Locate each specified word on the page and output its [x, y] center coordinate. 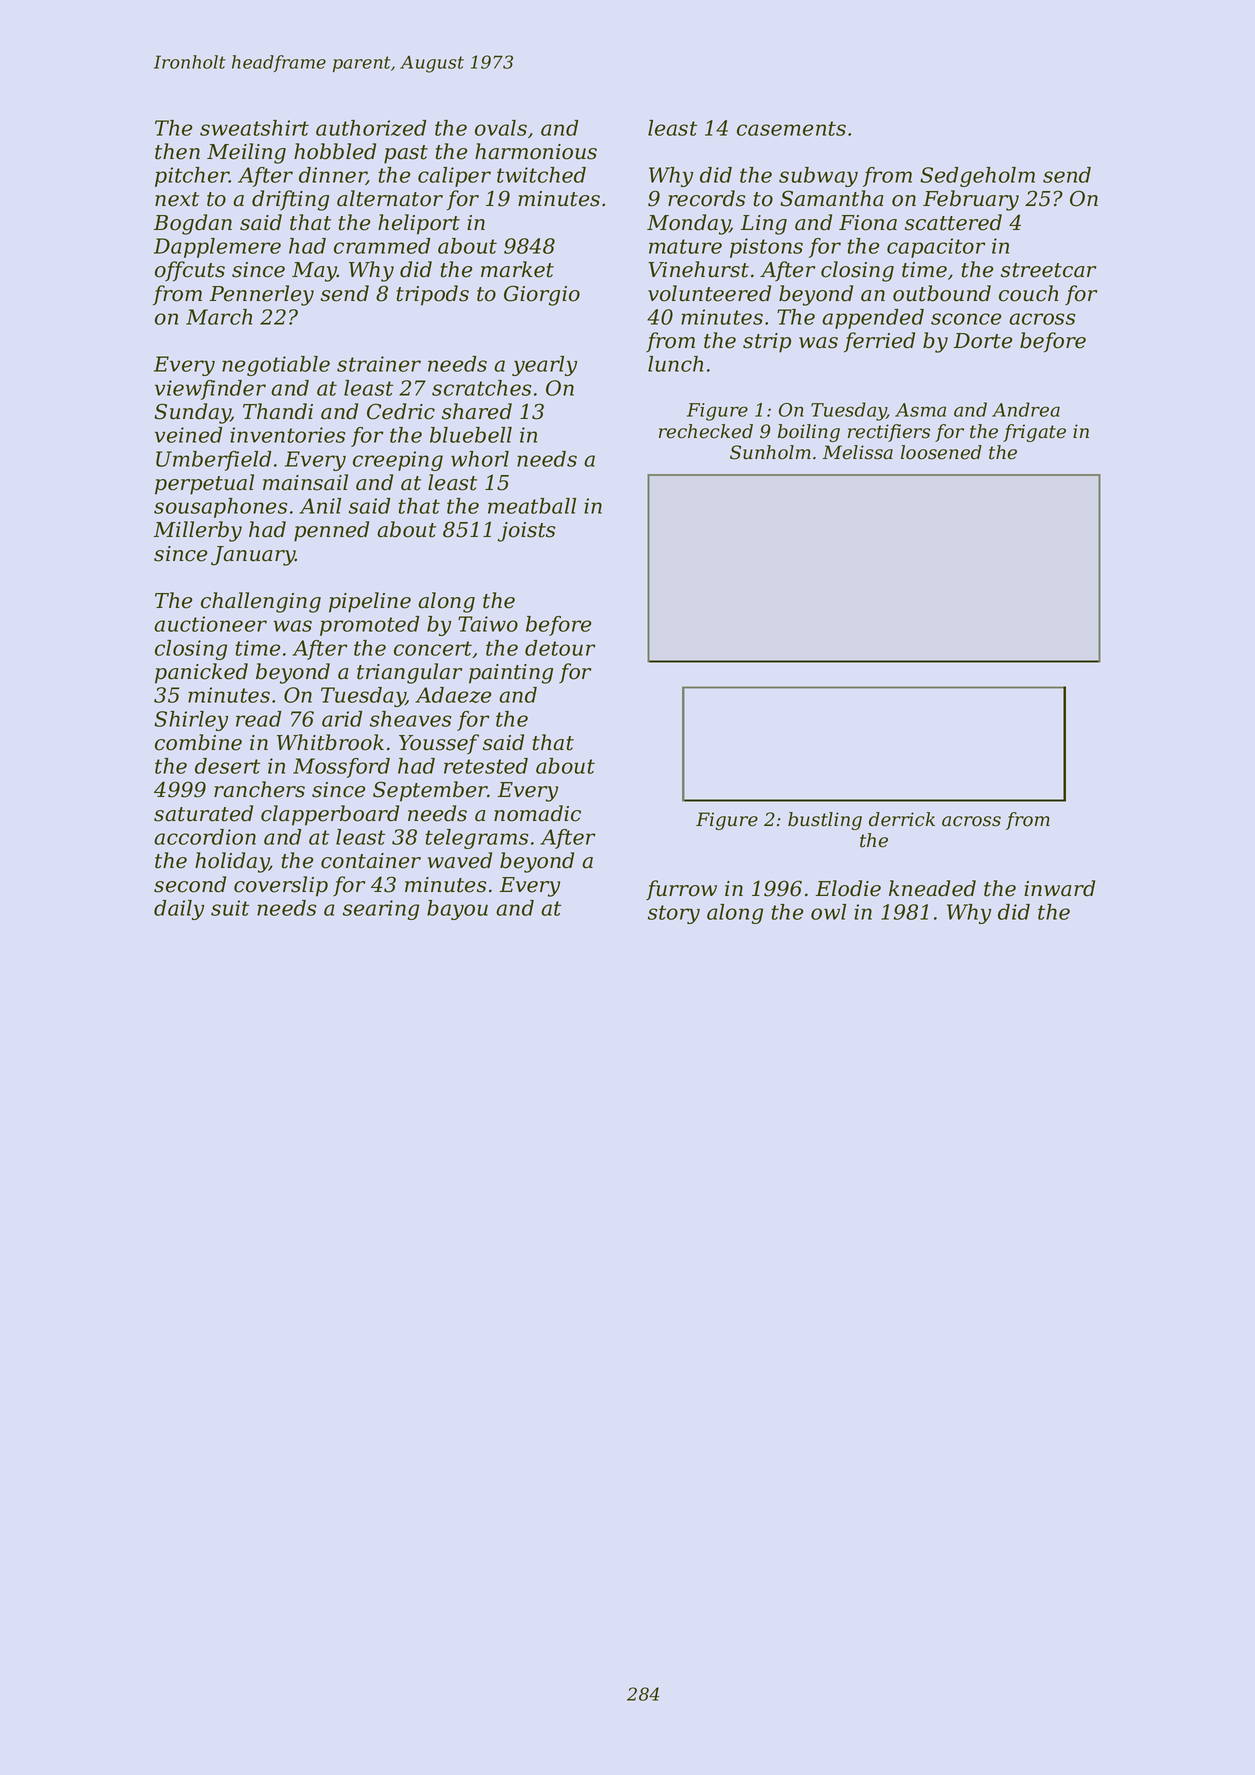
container [371, 861]
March [219, 317]
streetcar [1048, 270]
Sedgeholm [977, 177]
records [707, 198]
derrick [902, 819]
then [177, 151]
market [517, 269]
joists [527, 532]
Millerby [198, 531]
